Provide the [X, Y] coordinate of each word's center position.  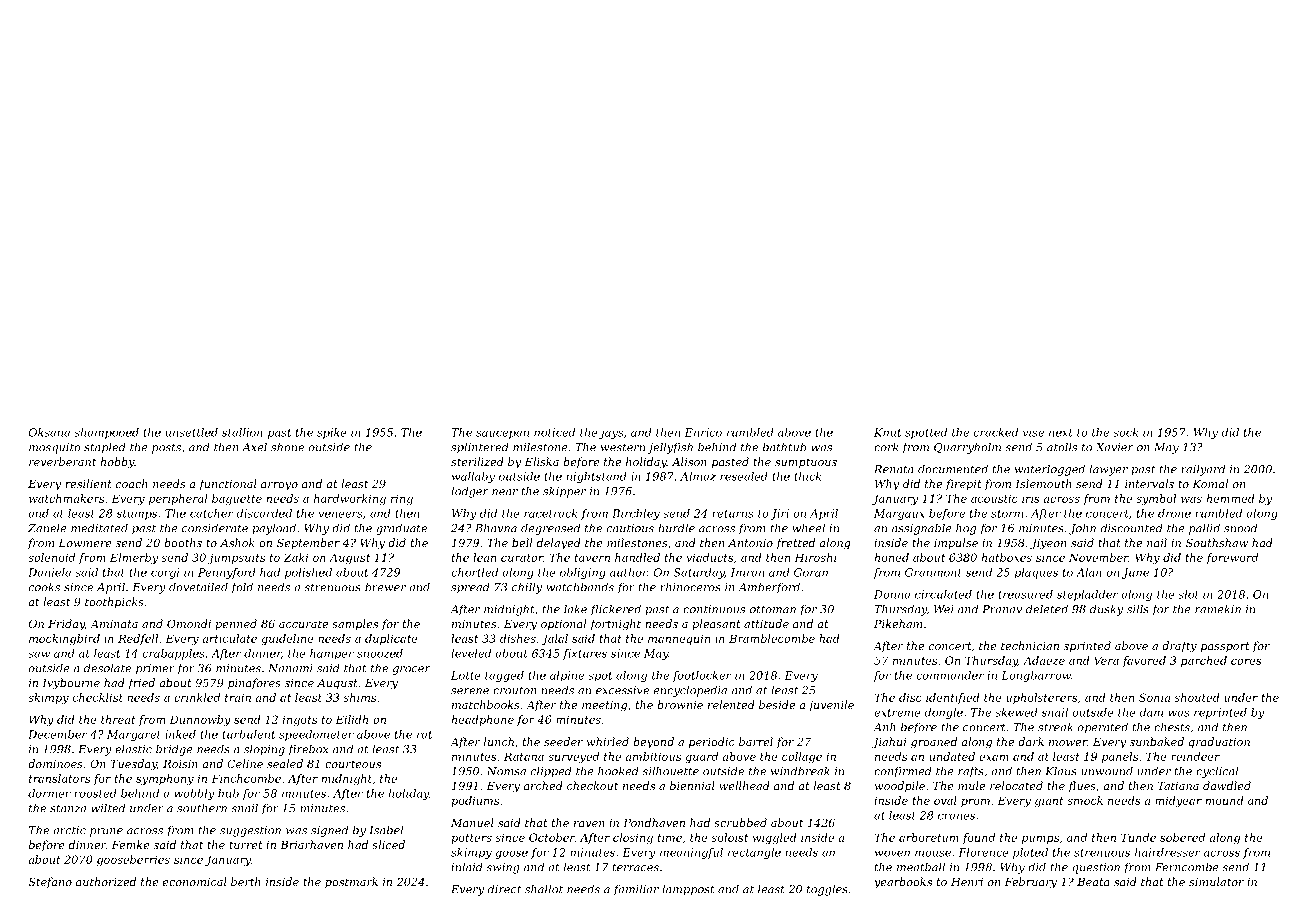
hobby [117, 463]
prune [106, 832]
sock [1125, 432]
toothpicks [114, 603]
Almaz [698, 476]
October [552, 837]
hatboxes [1006, 557]
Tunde [1138, 837]
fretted [795, 544]
